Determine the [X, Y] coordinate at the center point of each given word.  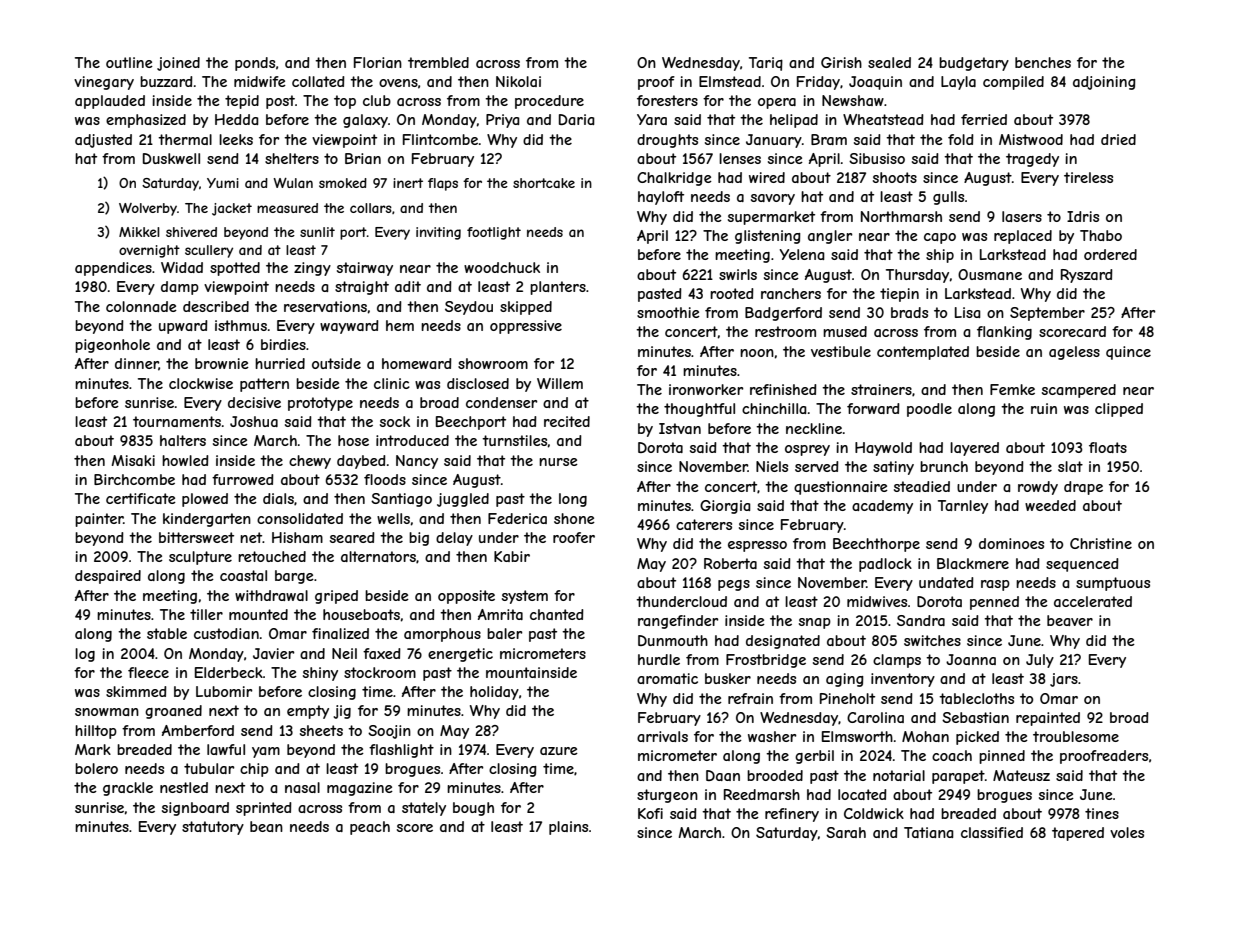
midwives [877, 601]
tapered [1078, 834]
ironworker [706, 389]
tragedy [1032, 160]
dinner [137, 364]
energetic [460, 655]
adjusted [103, 141]
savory [773, 199]
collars [371, 208]
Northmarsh [901, 216]
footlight [494, 233]
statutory [213, 828]
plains [568, 828]
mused [845, 331]
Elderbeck [229, 672]
